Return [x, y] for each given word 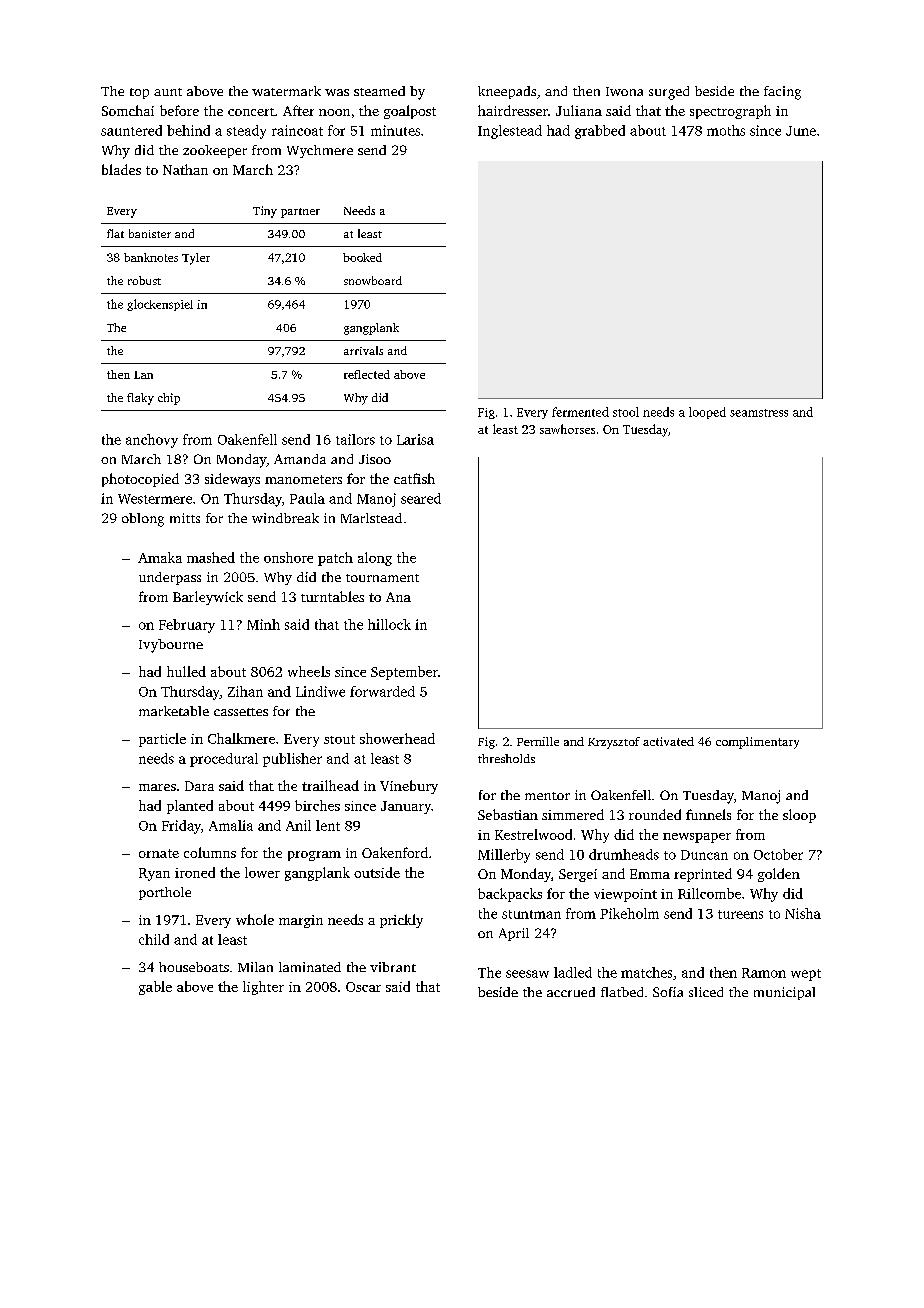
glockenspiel [160, 305]
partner [300, 213]
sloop [799, 816]
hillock [389, 624]
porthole [165, 893]
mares [157, 787]
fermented [580, 412]
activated [668, 741]
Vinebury [409, 787]
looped [707, 413]
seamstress [759, 413]
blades [121, 169]
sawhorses [567, 429]
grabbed [600, 132]
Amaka [160, 557]
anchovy [152, 441]
